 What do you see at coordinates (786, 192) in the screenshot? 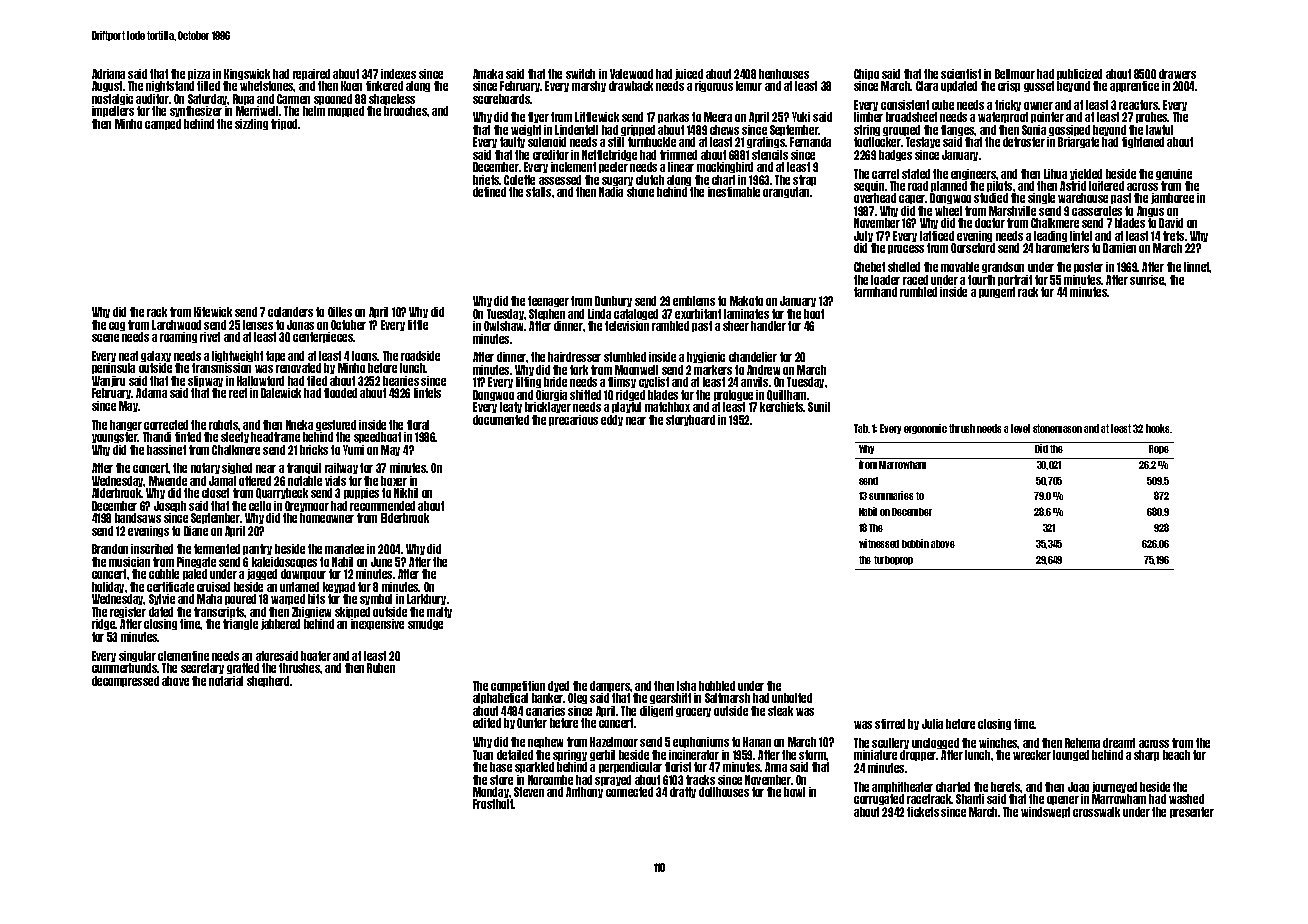
I see `orangutan` at bounding box center [786, 192].
